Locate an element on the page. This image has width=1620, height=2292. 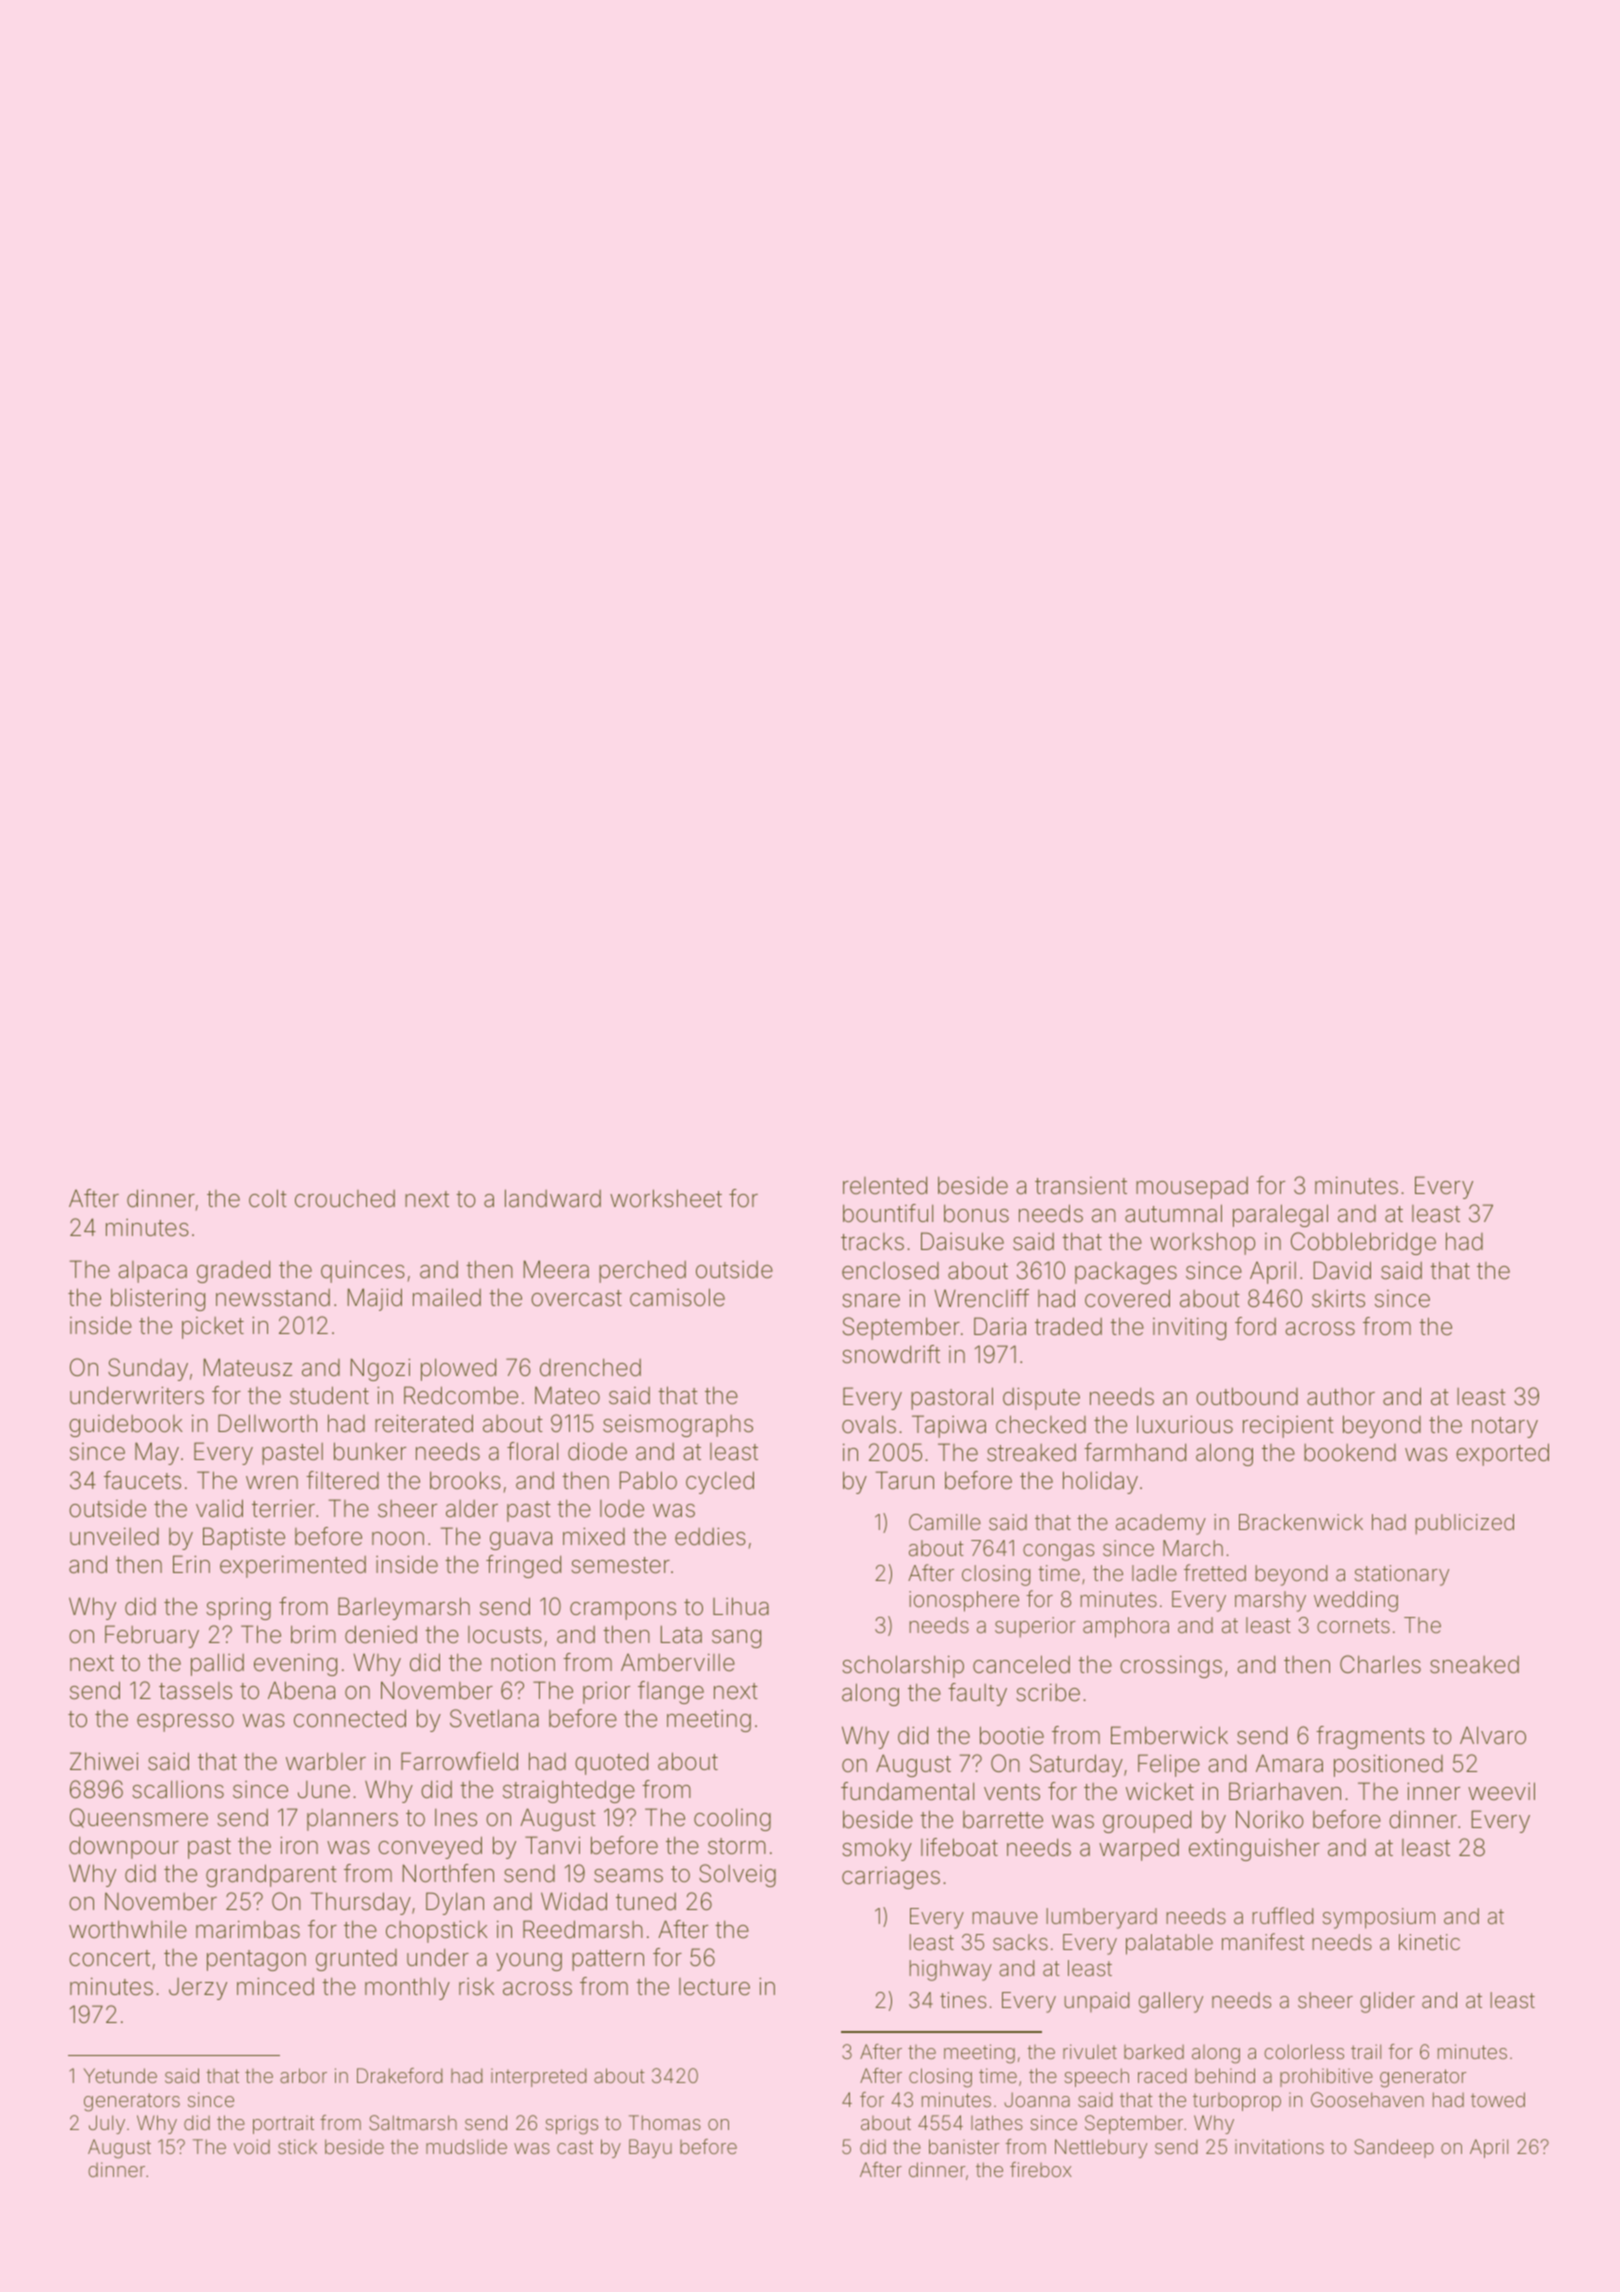
March is located at coordinates (1193, 1548).
